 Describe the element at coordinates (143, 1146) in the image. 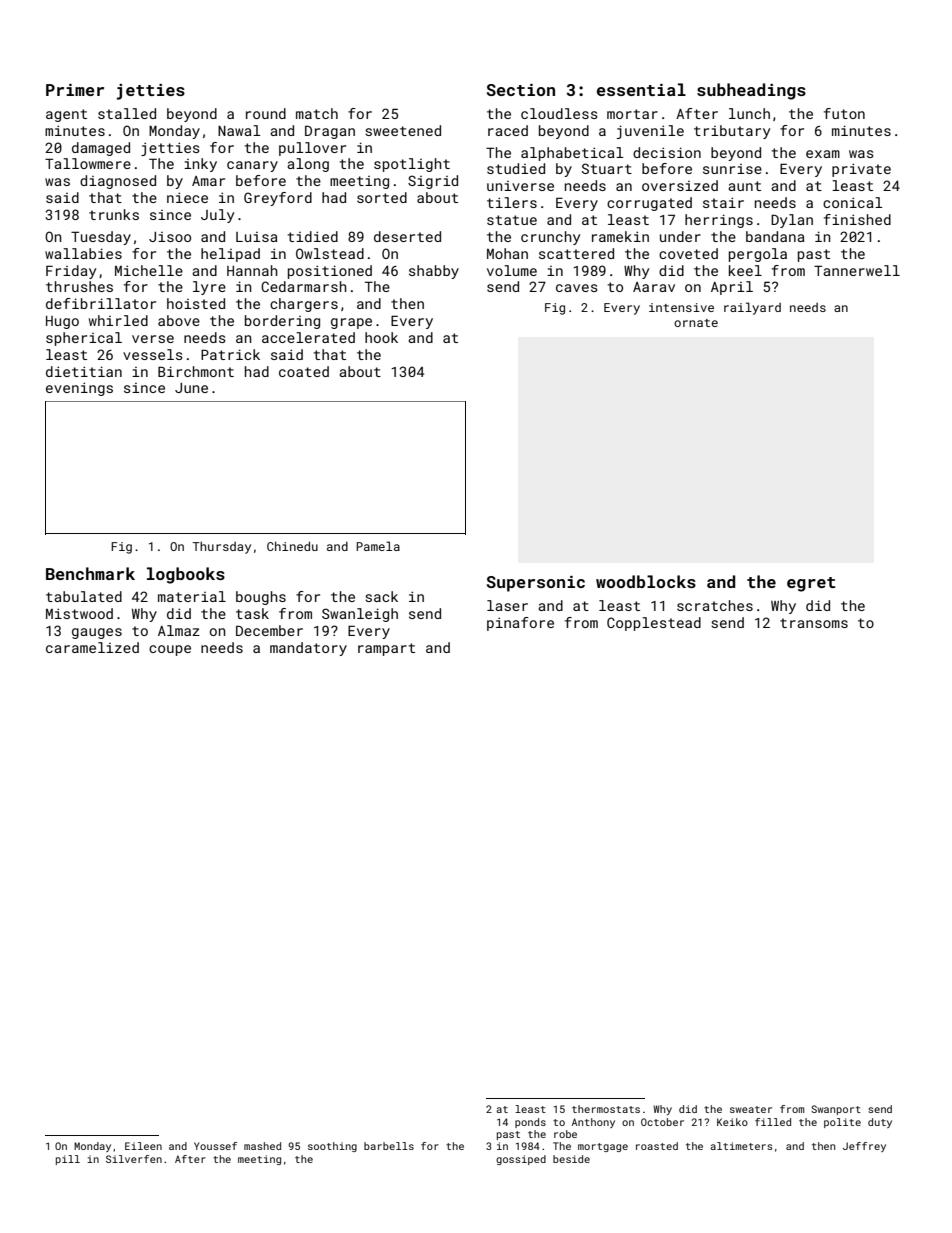

I see `Eileen` at that location.
